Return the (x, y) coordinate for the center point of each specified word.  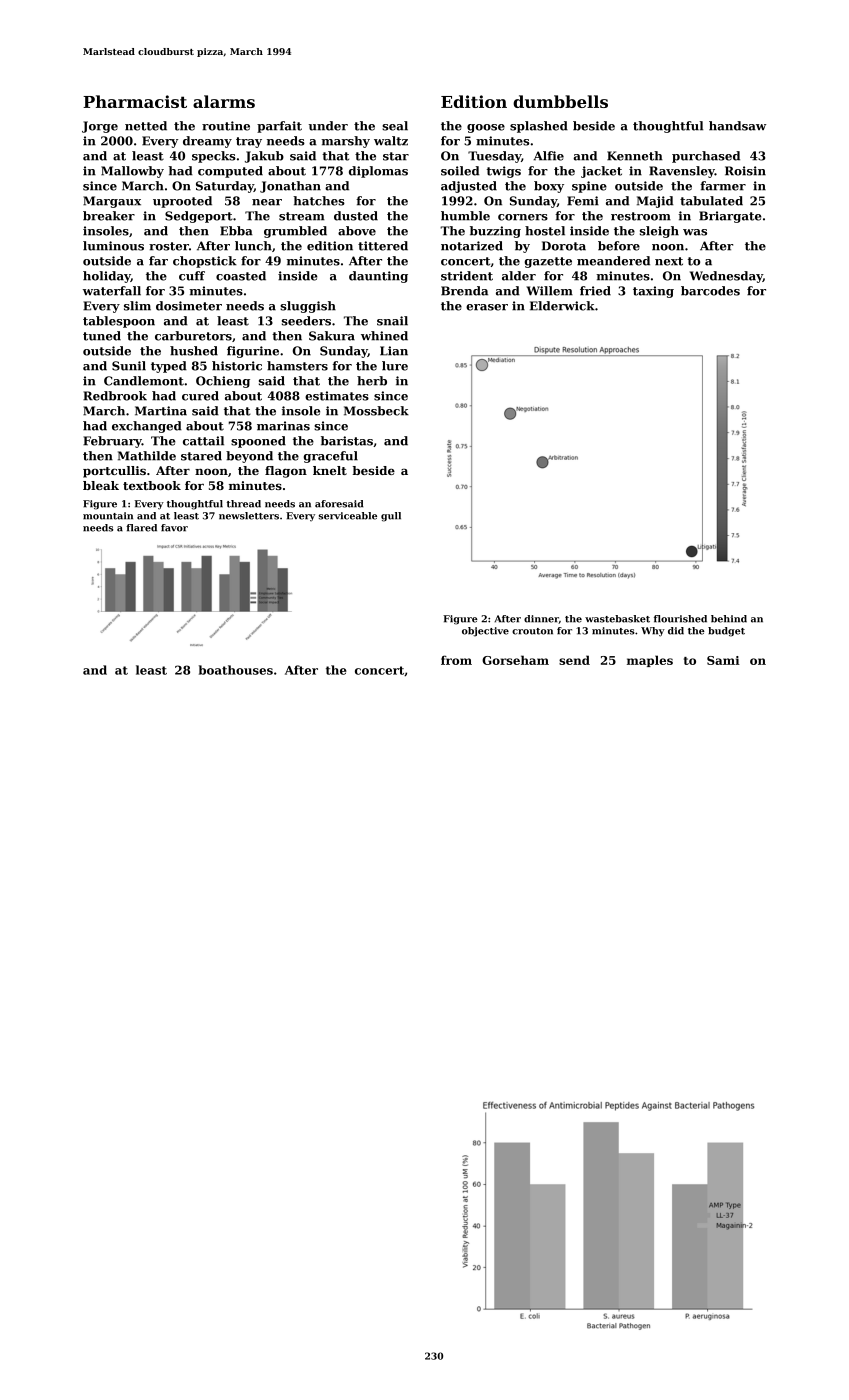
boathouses (236, 670)
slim (137, 306)
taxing (653, 292)
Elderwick (562, 306)
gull (391, 517)
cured (200, 396)
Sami (723, 660)
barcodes (710, 291)
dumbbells (560, 101)
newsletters (249, 516)
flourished (680, 619)
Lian (394, 351)
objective (485, 632)
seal (395, 126)
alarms (224, 101)
